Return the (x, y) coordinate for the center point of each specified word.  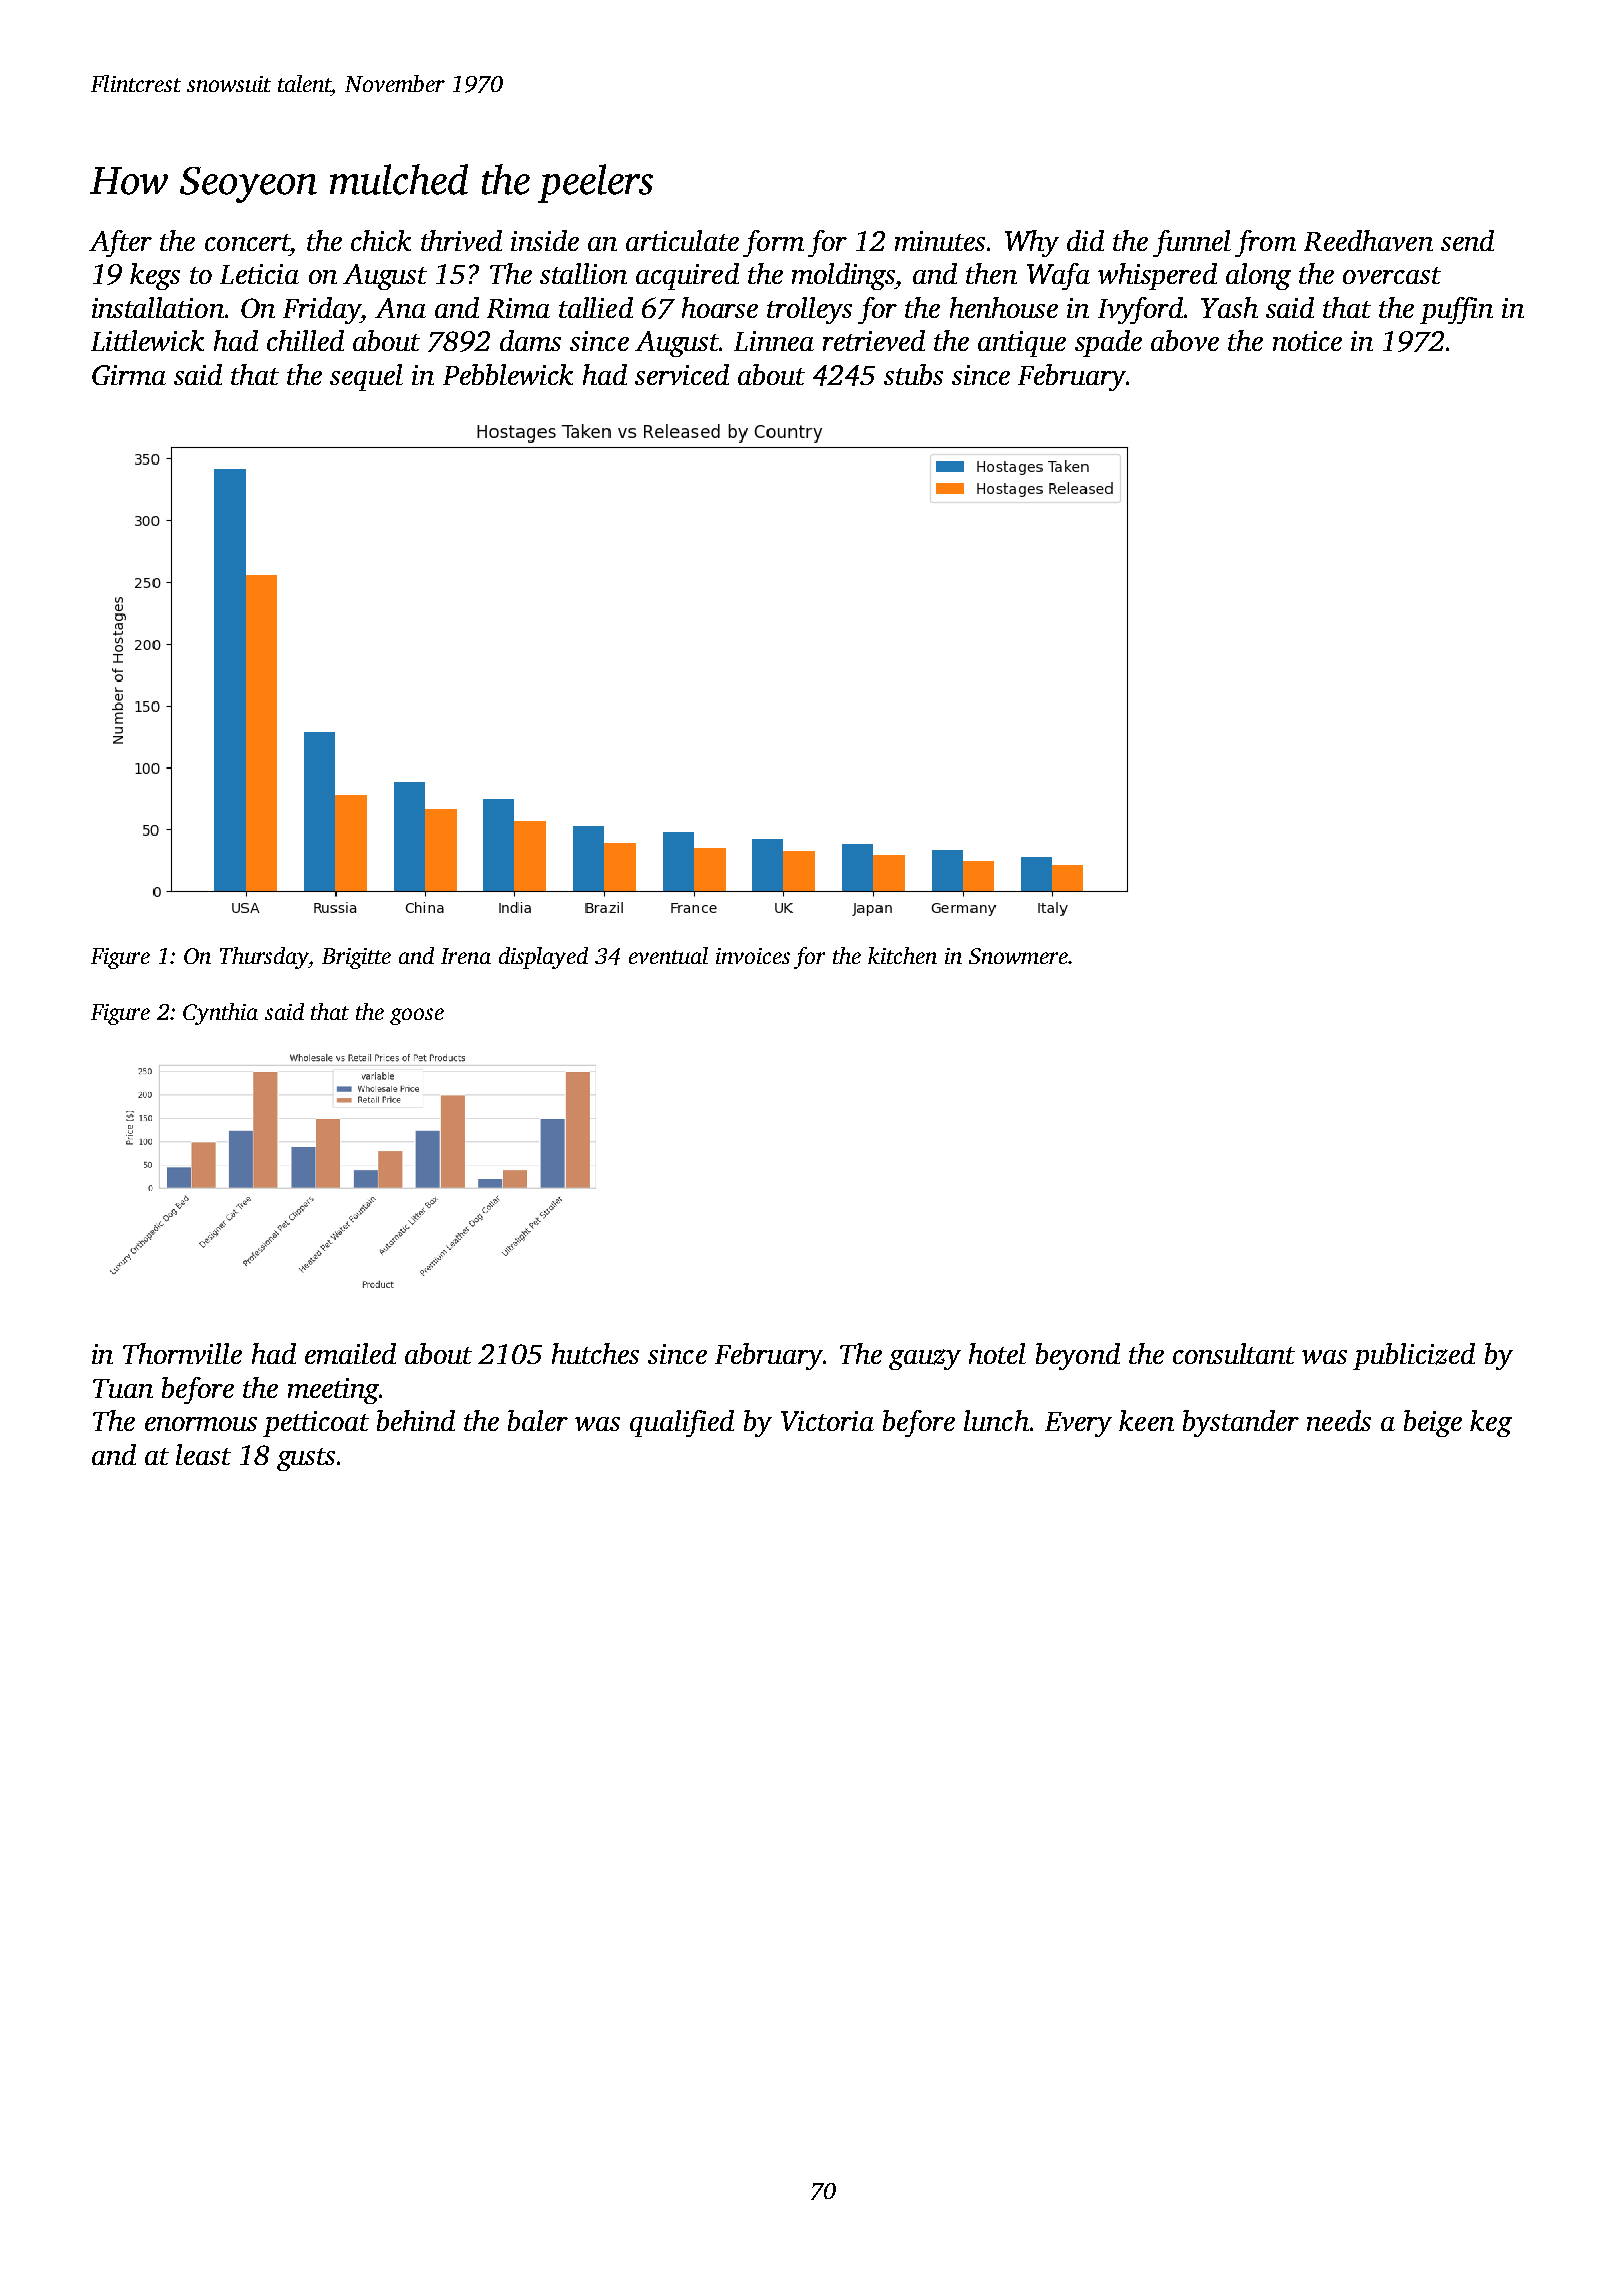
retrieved (874, 340)
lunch (996, 1420)
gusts (306, 1459)
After (120, 243)
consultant (1234, 1353)
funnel (1192, 243)
